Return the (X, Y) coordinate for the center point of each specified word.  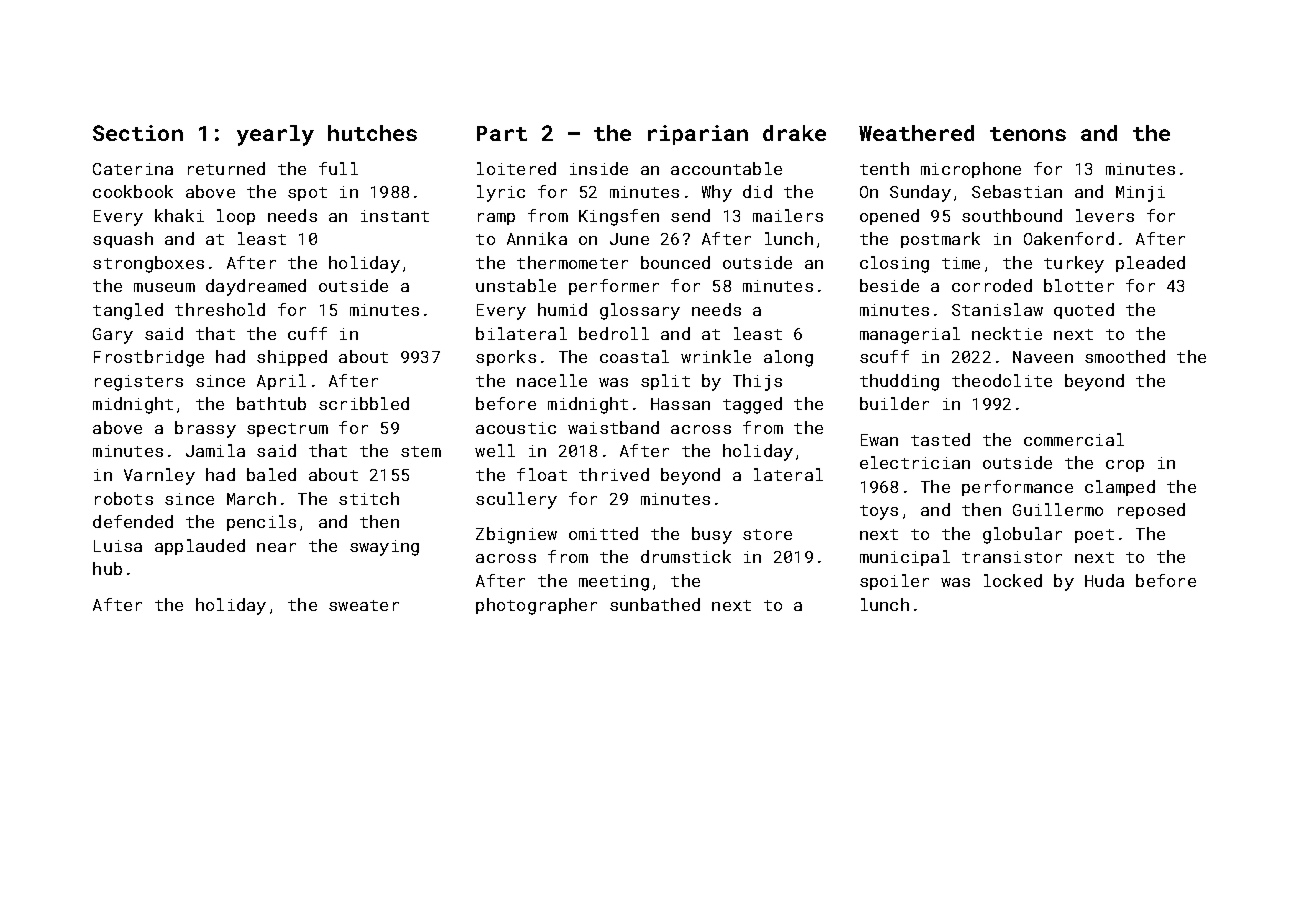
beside (889, 285)
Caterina (133, 169)
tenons (1028, 134)
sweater (364, 605)
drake (794, 133)
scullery (516, 500)
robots (124, 498)
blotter (1079, 285)
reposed (1151, 511)
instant (395, 216)
